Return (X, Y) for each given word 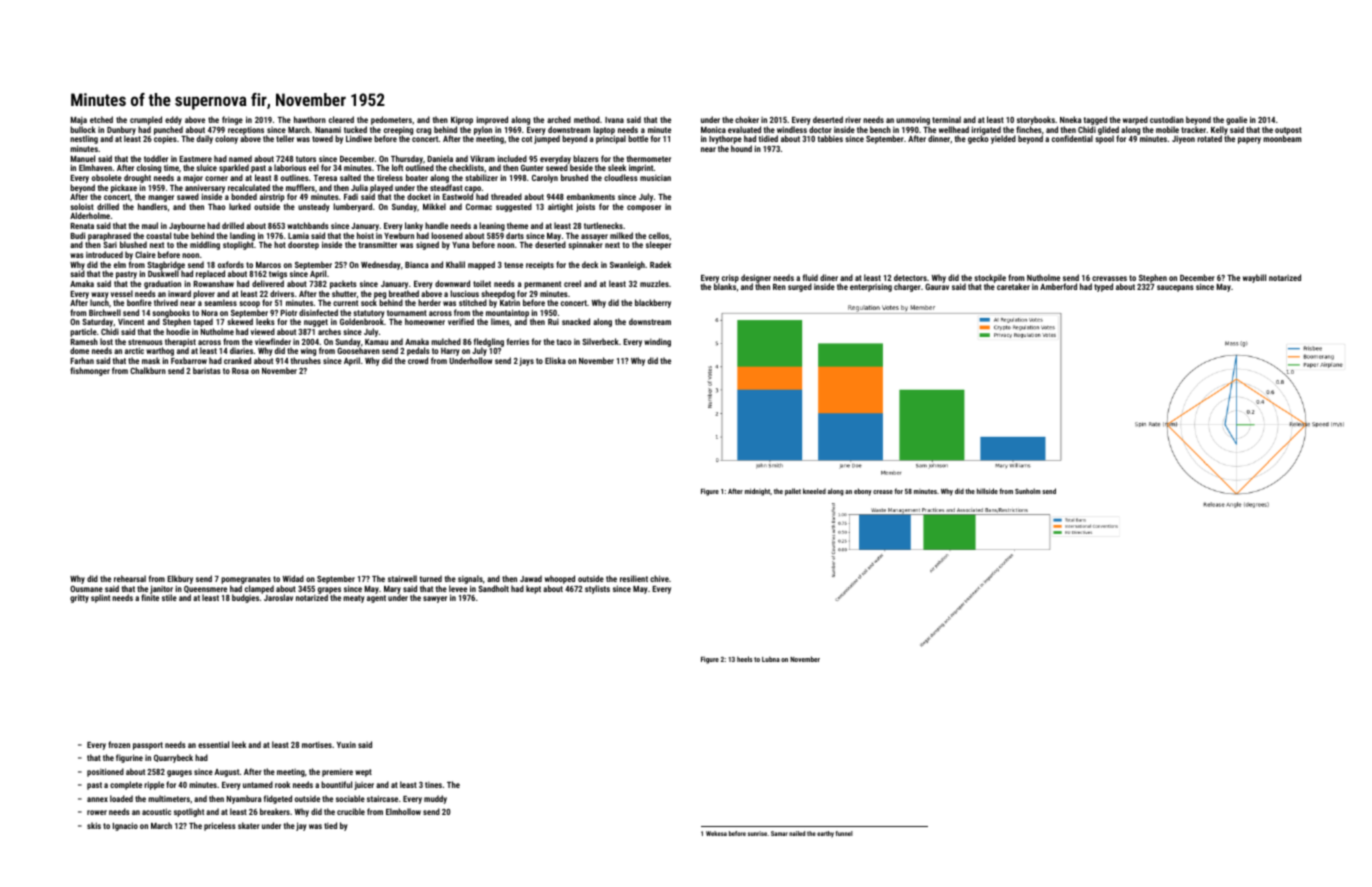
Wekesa (716, 833)
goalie (1236, 120)
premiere (337, 773)
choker (747, 119)
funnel (844, 833)
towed (322, 138)
